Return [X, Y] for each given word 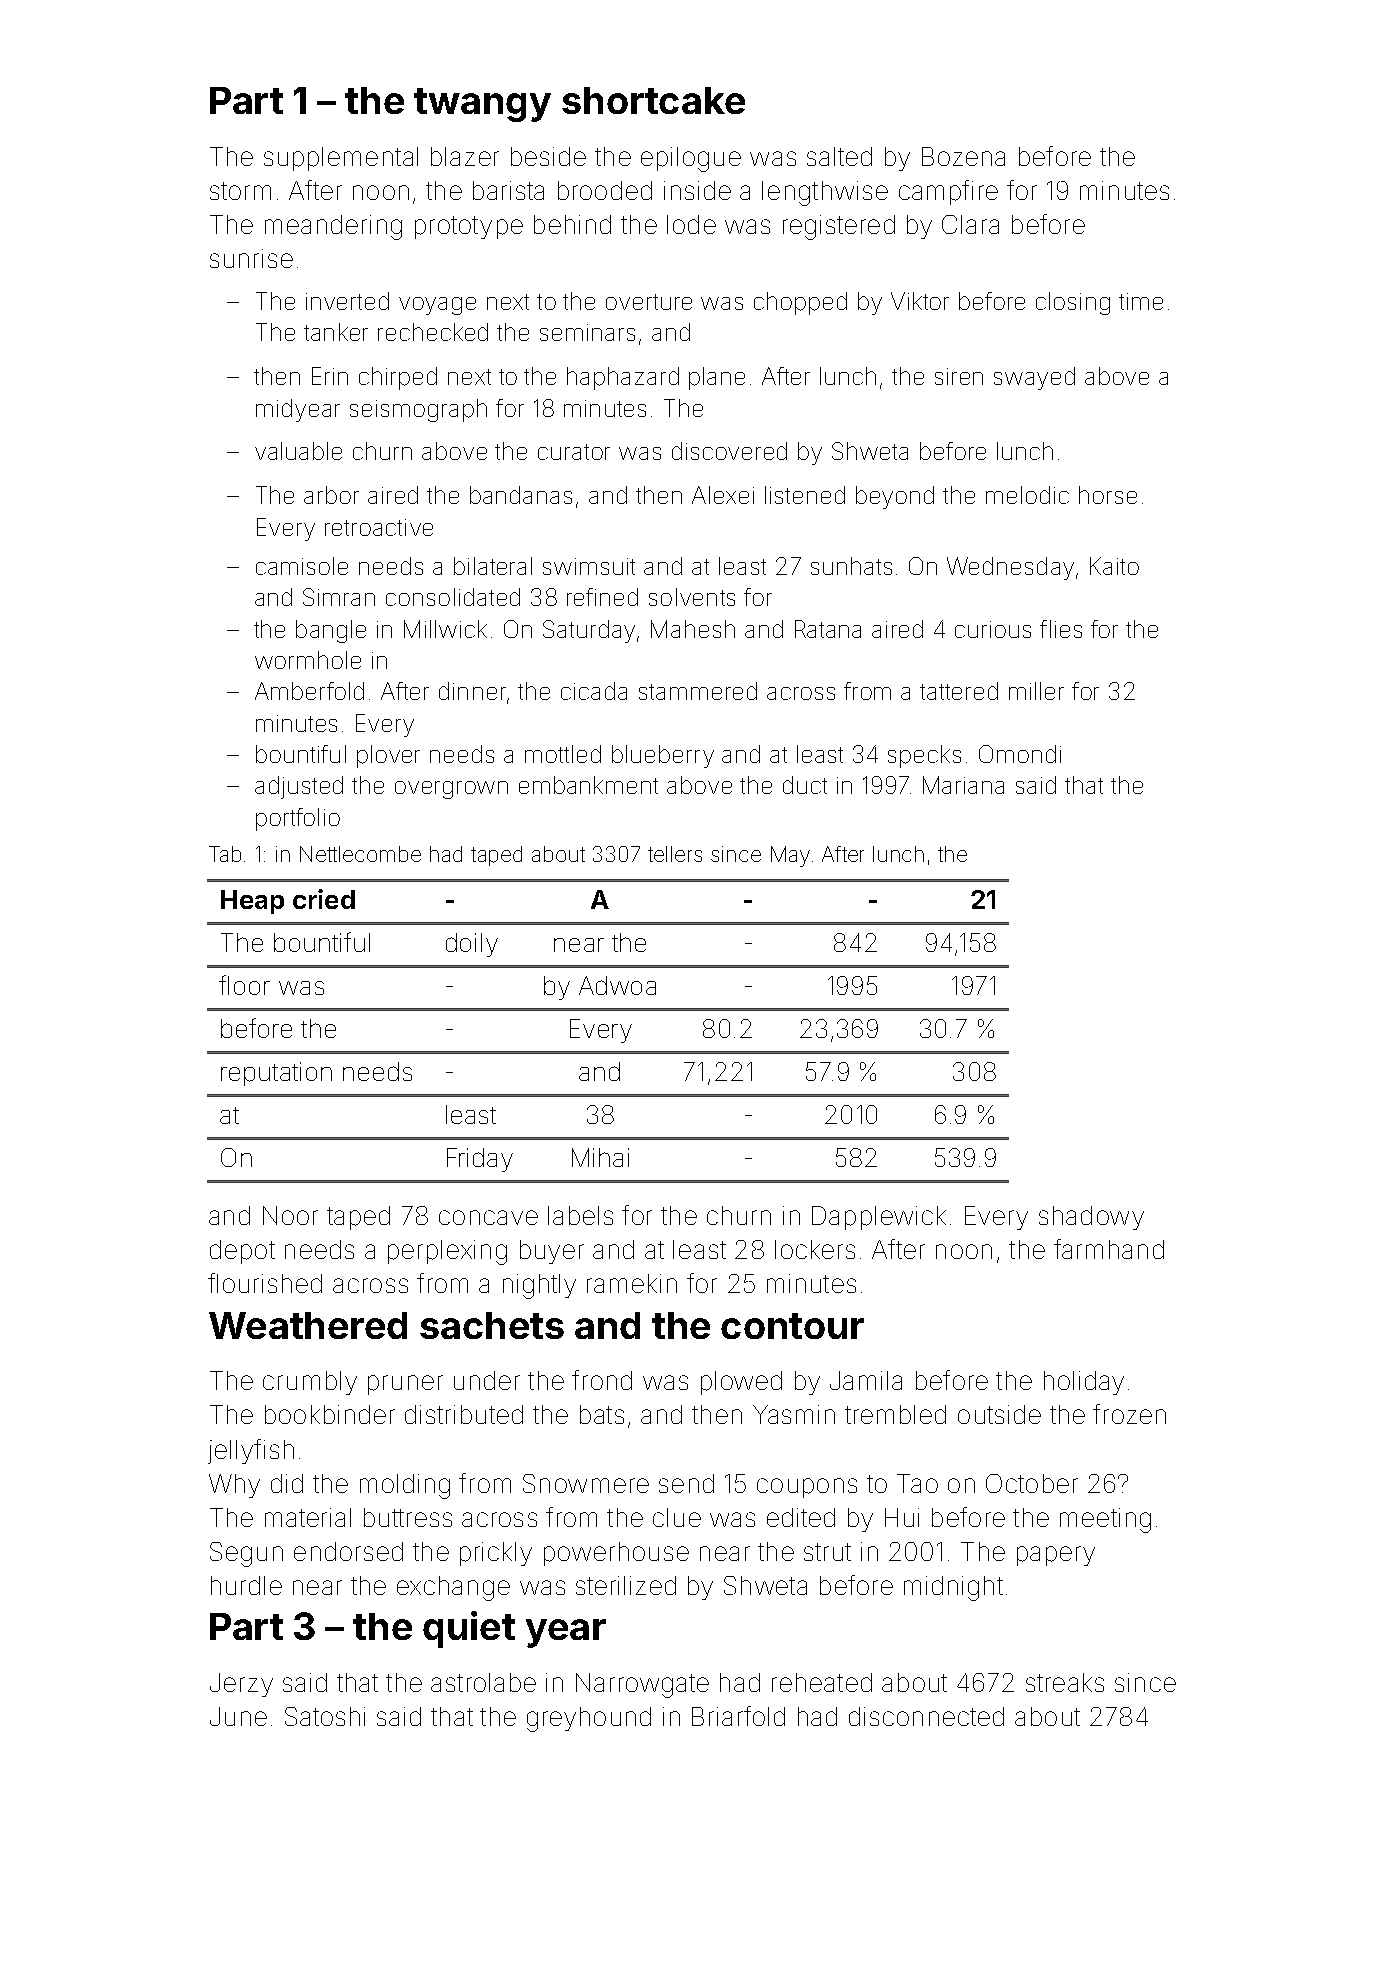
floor [244, 985]
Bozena [963, 156]
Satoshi [325, 1716]
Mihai [600, 1157]
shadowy [1091, 1218]
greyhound [589, 1719]
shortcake [653, 100]
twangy [482, 105]
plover [388, 756]
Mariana [963, 785]
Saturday [589, 631]
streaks [1065, 1682]
